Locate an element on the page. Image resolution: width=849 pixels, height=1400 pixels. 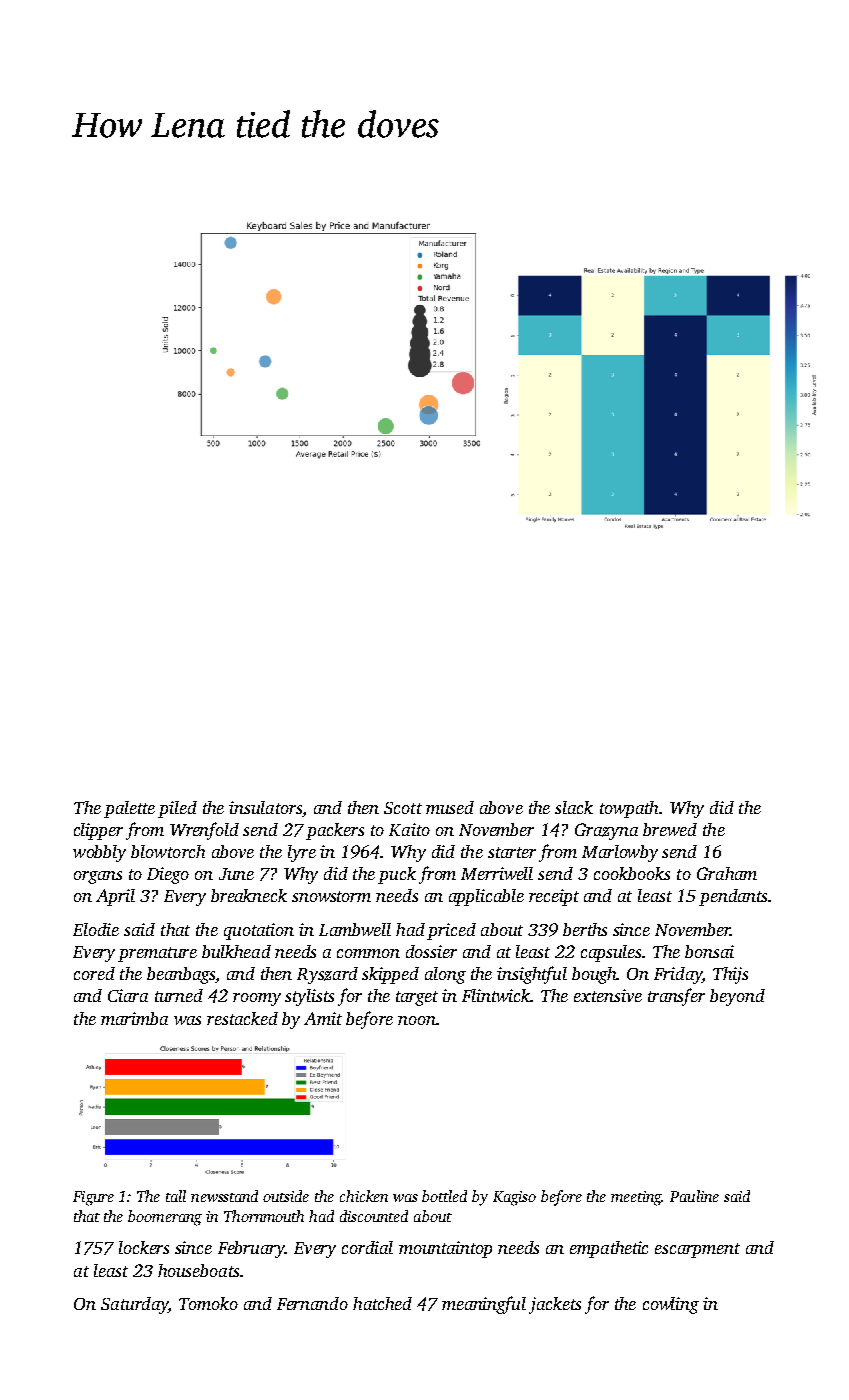
hatched is located at coordinates (382, 1303).
